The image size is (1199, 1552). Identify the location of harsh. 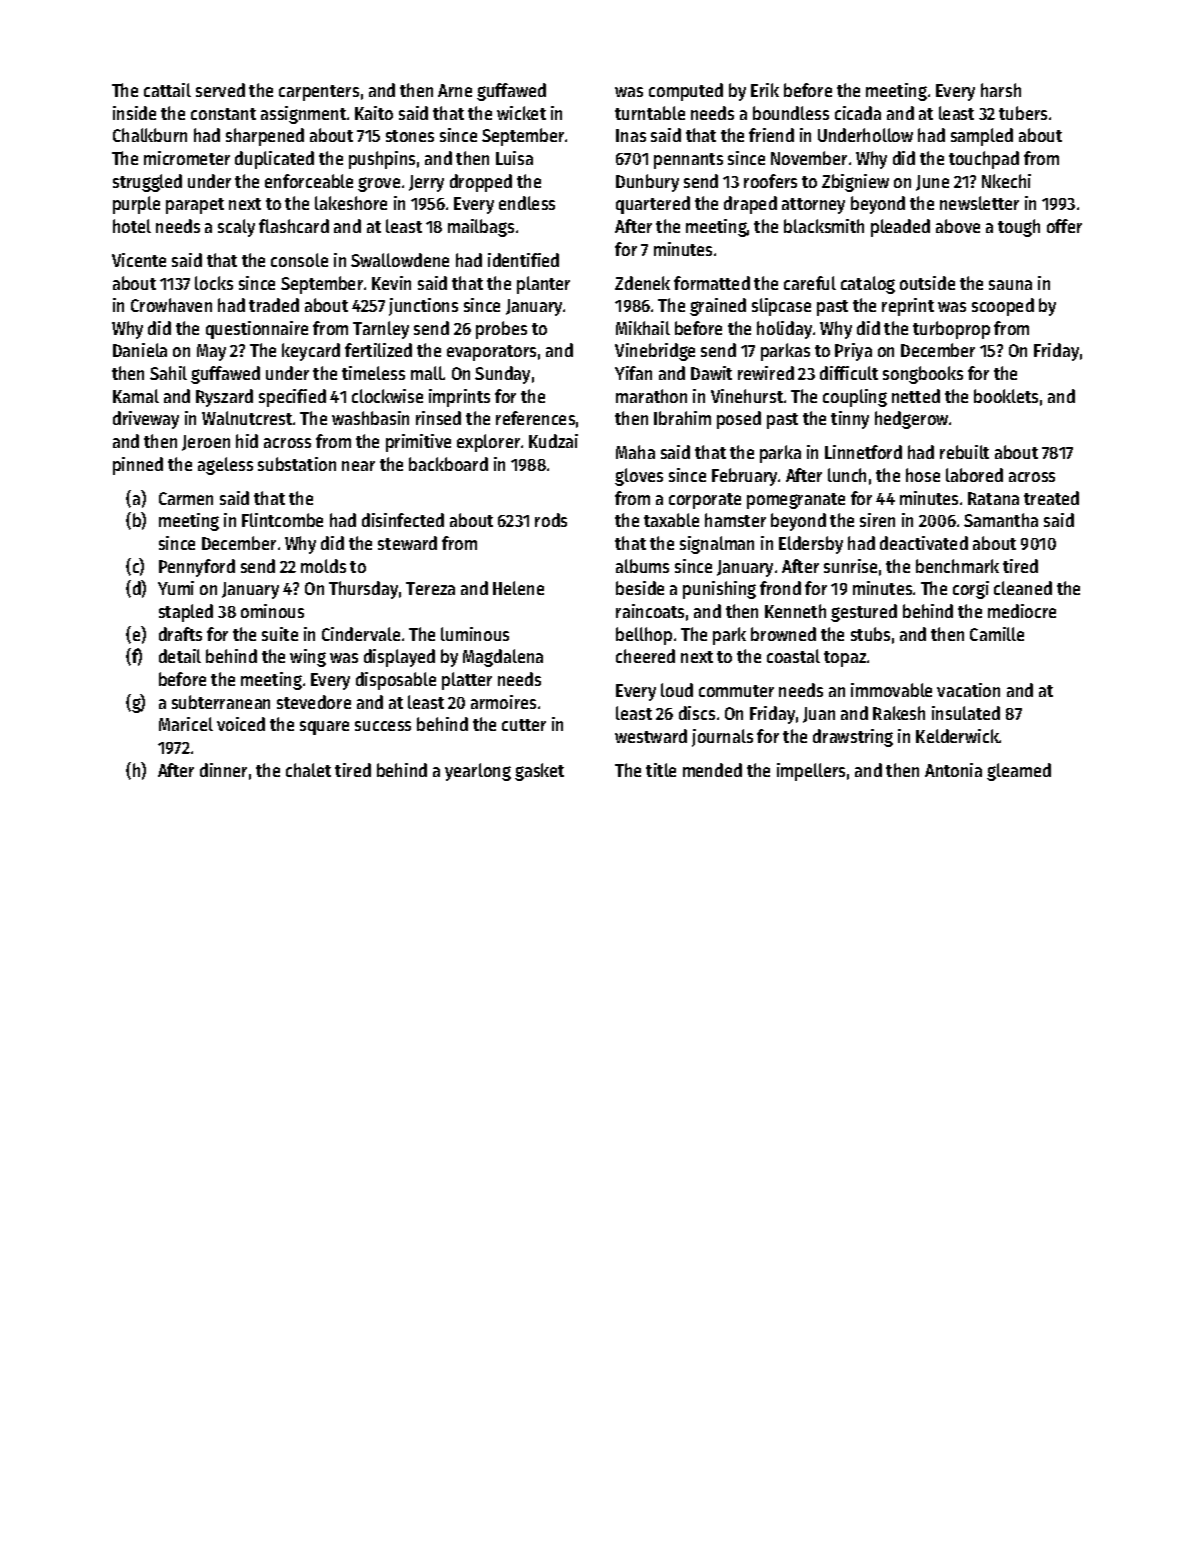
(1001, 90).
